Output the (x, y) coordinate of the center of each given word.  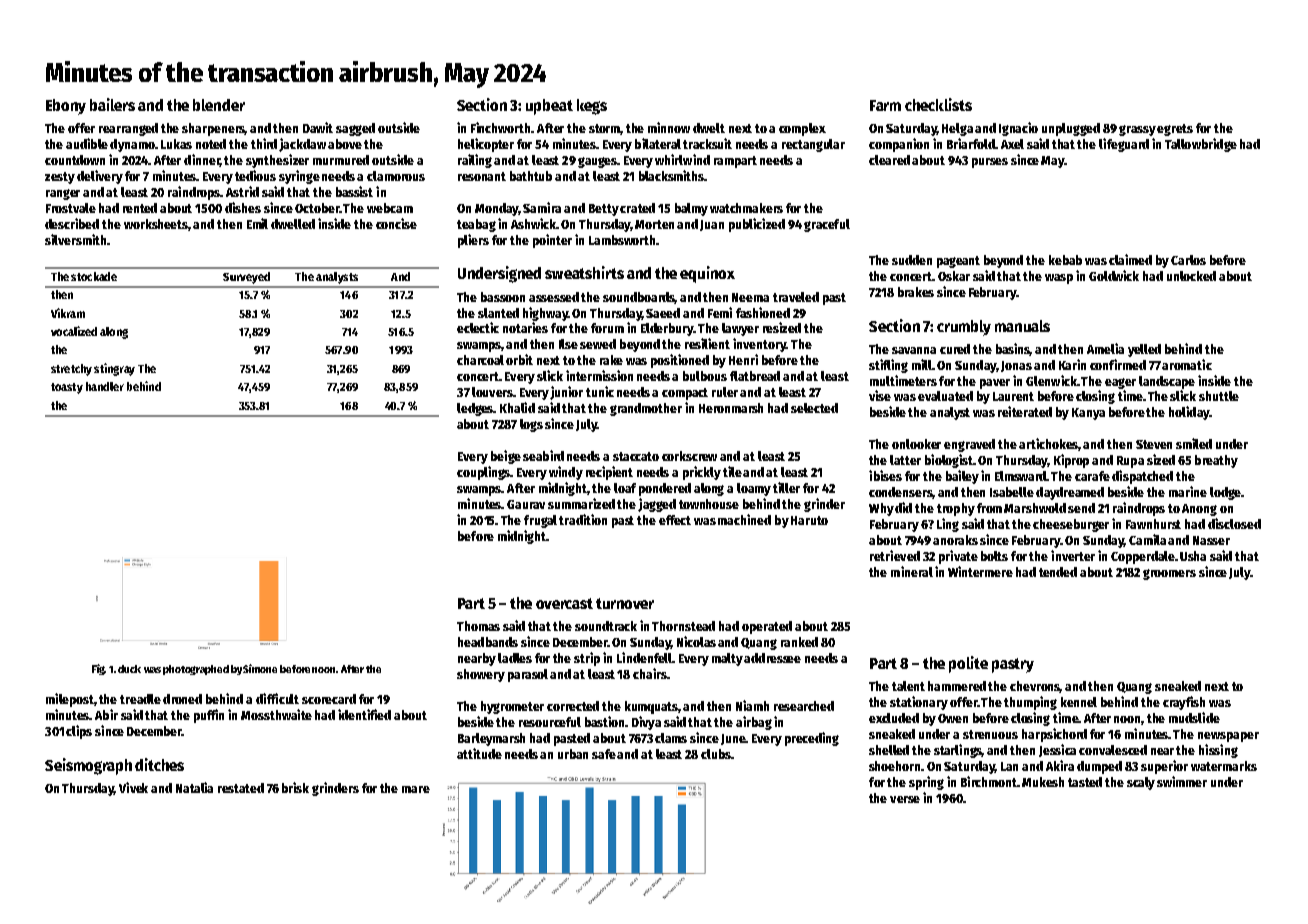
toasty (67, 388)
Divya (646, 723)
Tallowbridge (1201, 145)
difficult (277, 698)
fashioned (763, 312)
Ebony (66, 107)
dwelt (709, 128)
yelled (1144, 350)
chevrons (1035, 687)
